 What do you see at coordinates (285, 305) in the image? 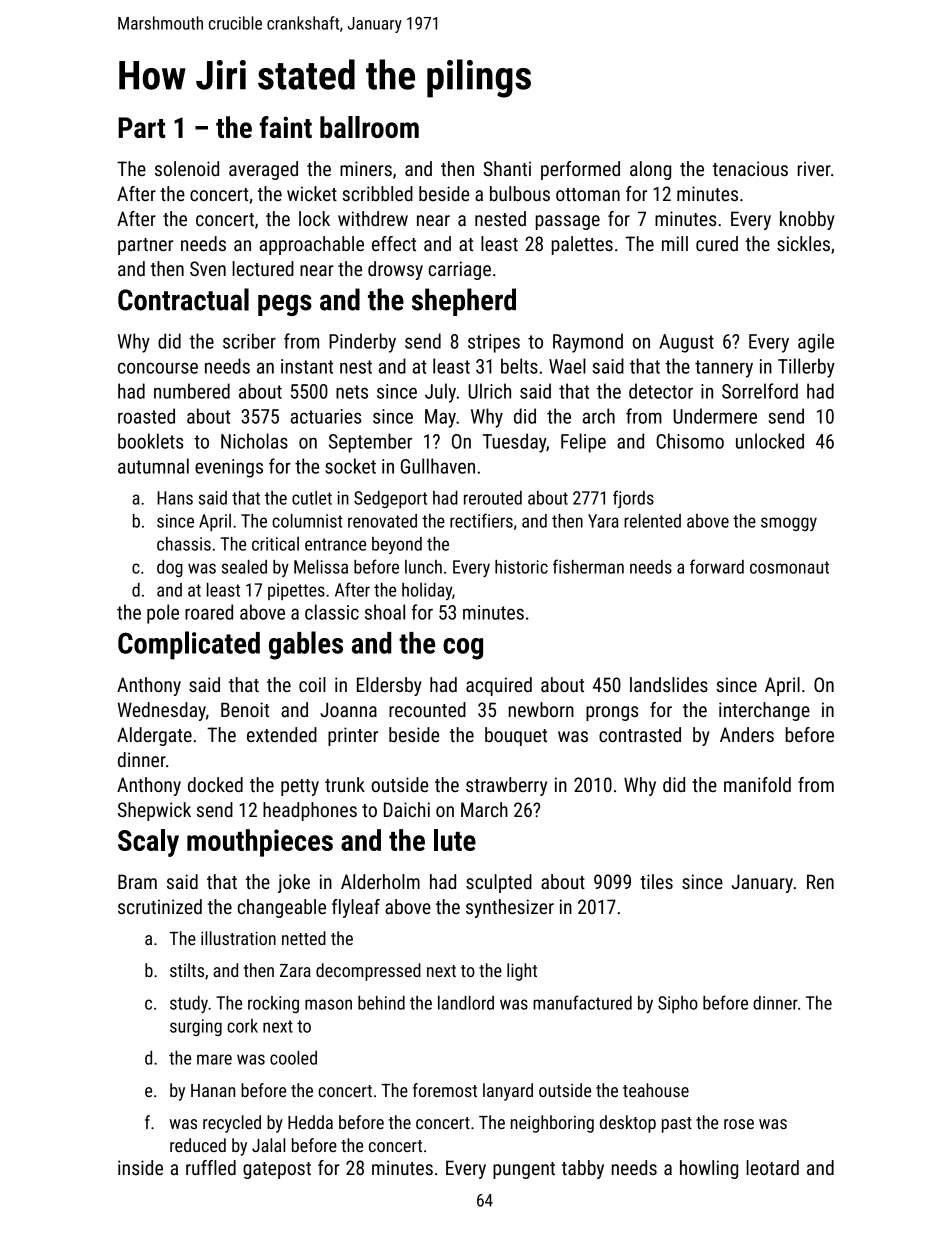
I see `pegs` at bounding box center [285, 305].
